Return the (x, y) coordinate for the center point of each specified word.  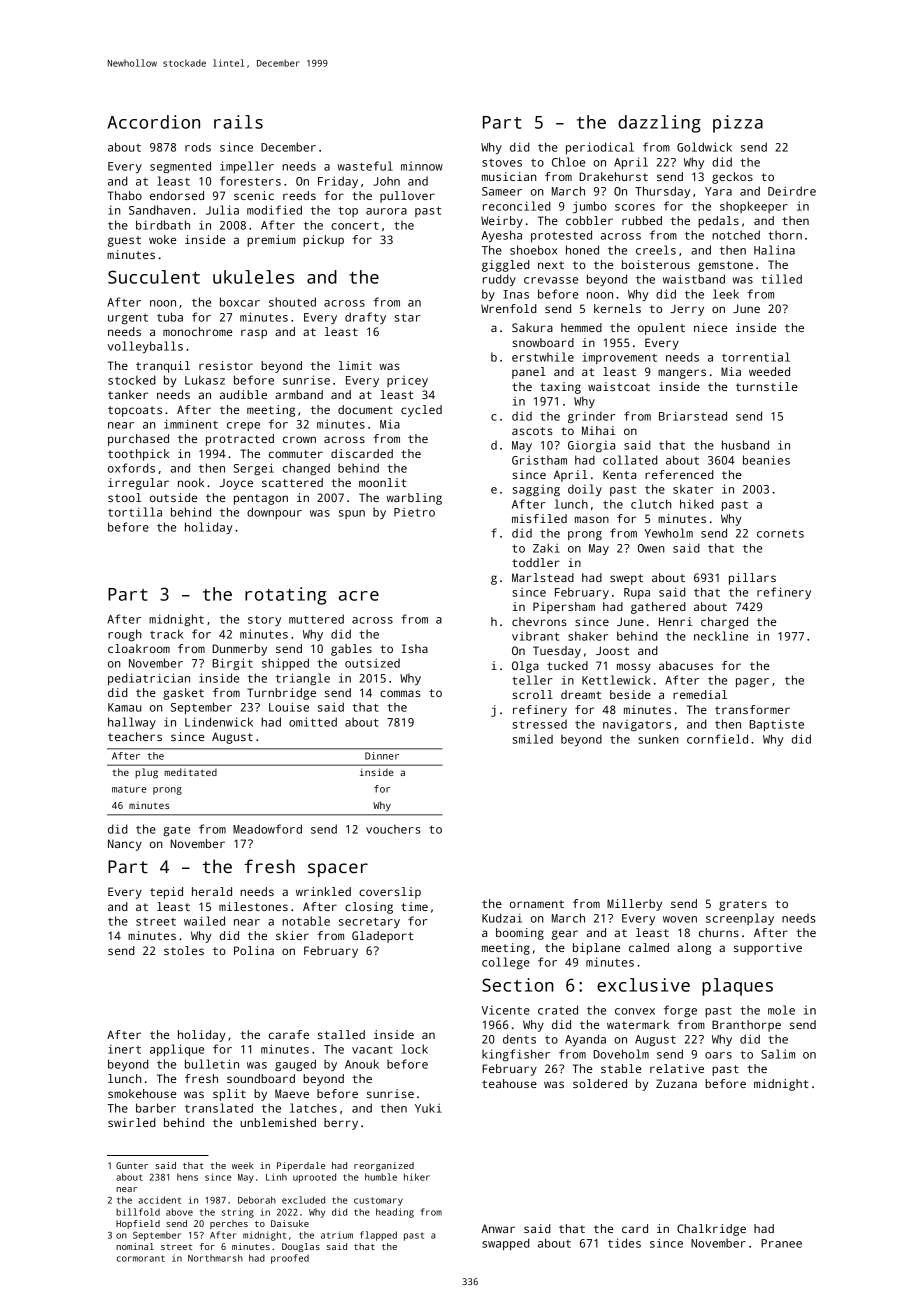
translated (219, 1108)
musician (509, 176)
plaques (737, 987)
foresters (250, 181)
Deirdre (792, 191)
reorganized (384, 1166)
